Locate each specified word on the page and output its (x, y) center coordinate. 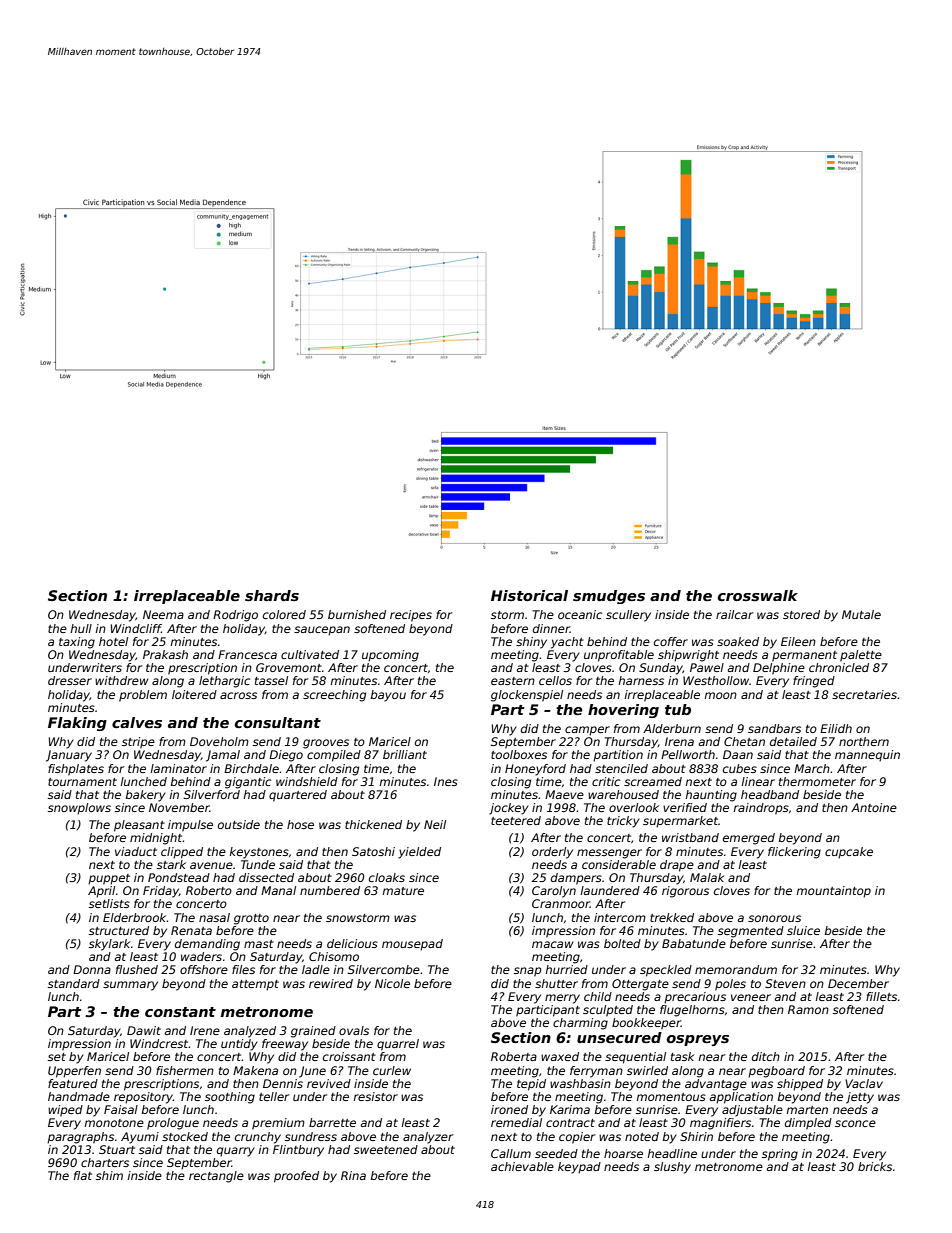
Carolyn (554, 892)
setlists (109, 903)
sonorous (774, 918)
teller (274, 1096)
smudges (609, 597)
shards (272, 595)
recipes (411, 616)
